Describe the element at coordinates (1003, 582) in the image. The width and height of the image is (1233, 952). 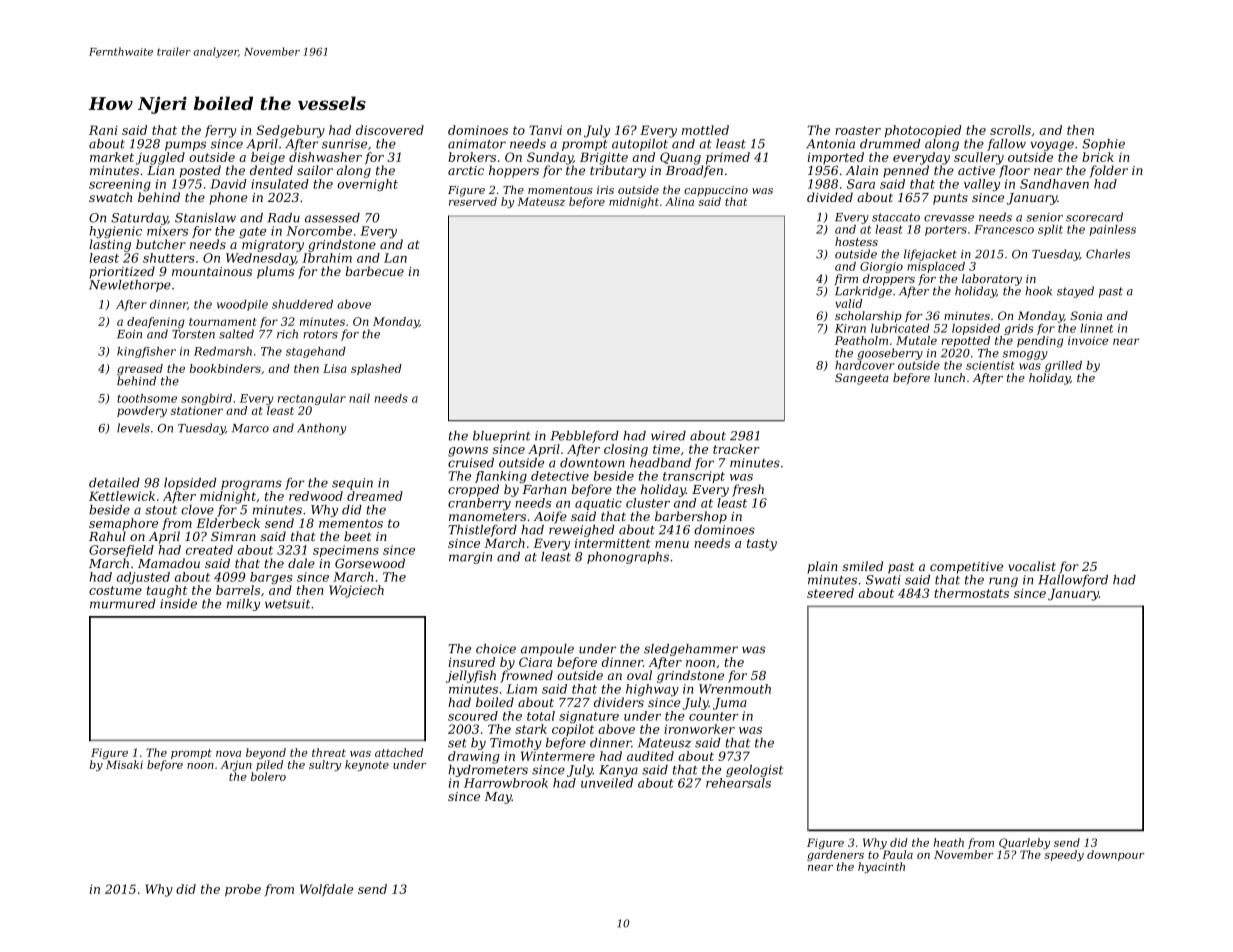
I see `rung` at that location.
